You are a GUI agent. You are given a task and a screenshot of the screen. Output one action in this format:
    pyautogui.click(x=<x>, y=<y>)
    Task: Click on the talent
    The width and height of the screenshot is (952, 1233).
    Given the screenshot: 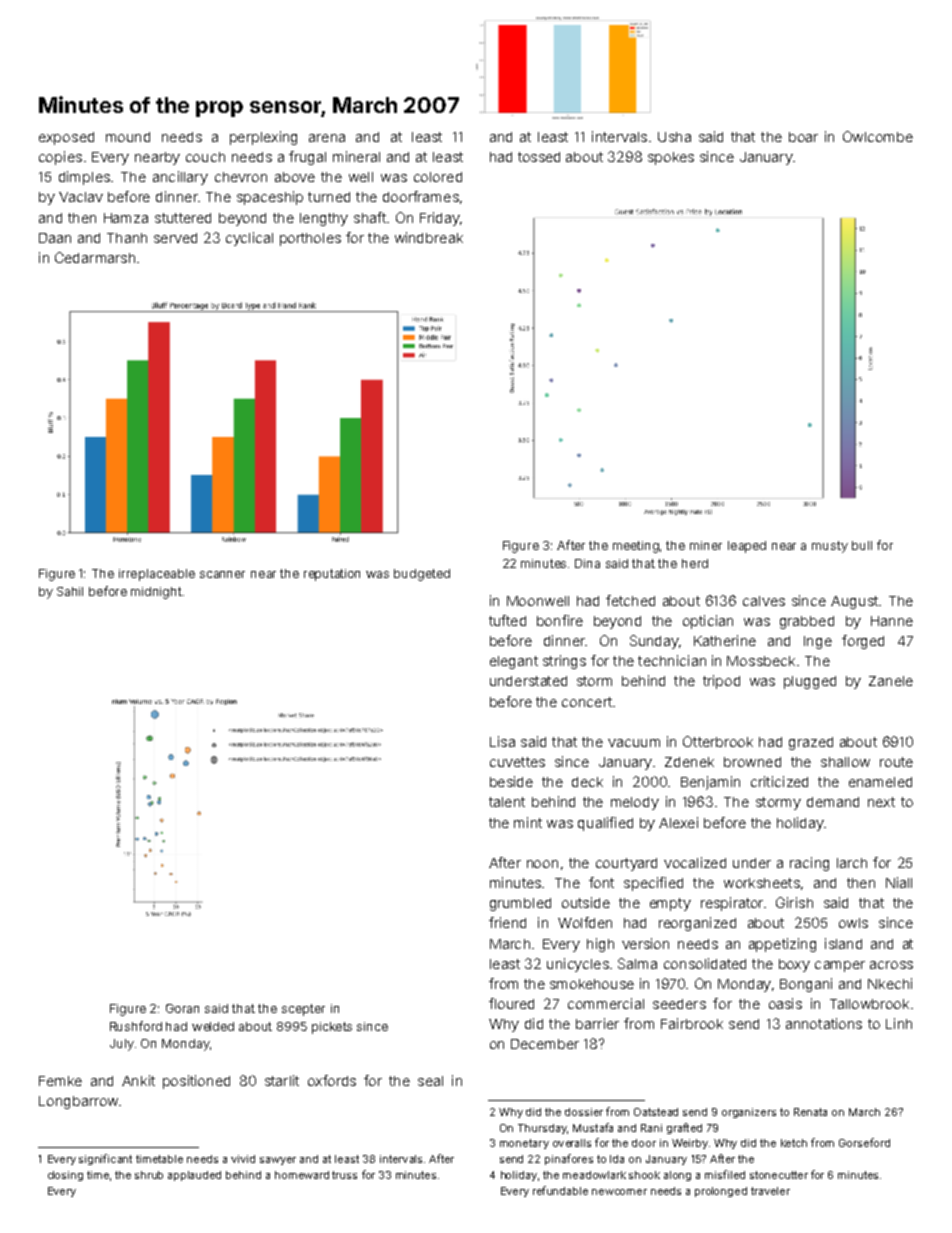 What is the action you would take?
    pyautogui.click(x=507, y=802)
